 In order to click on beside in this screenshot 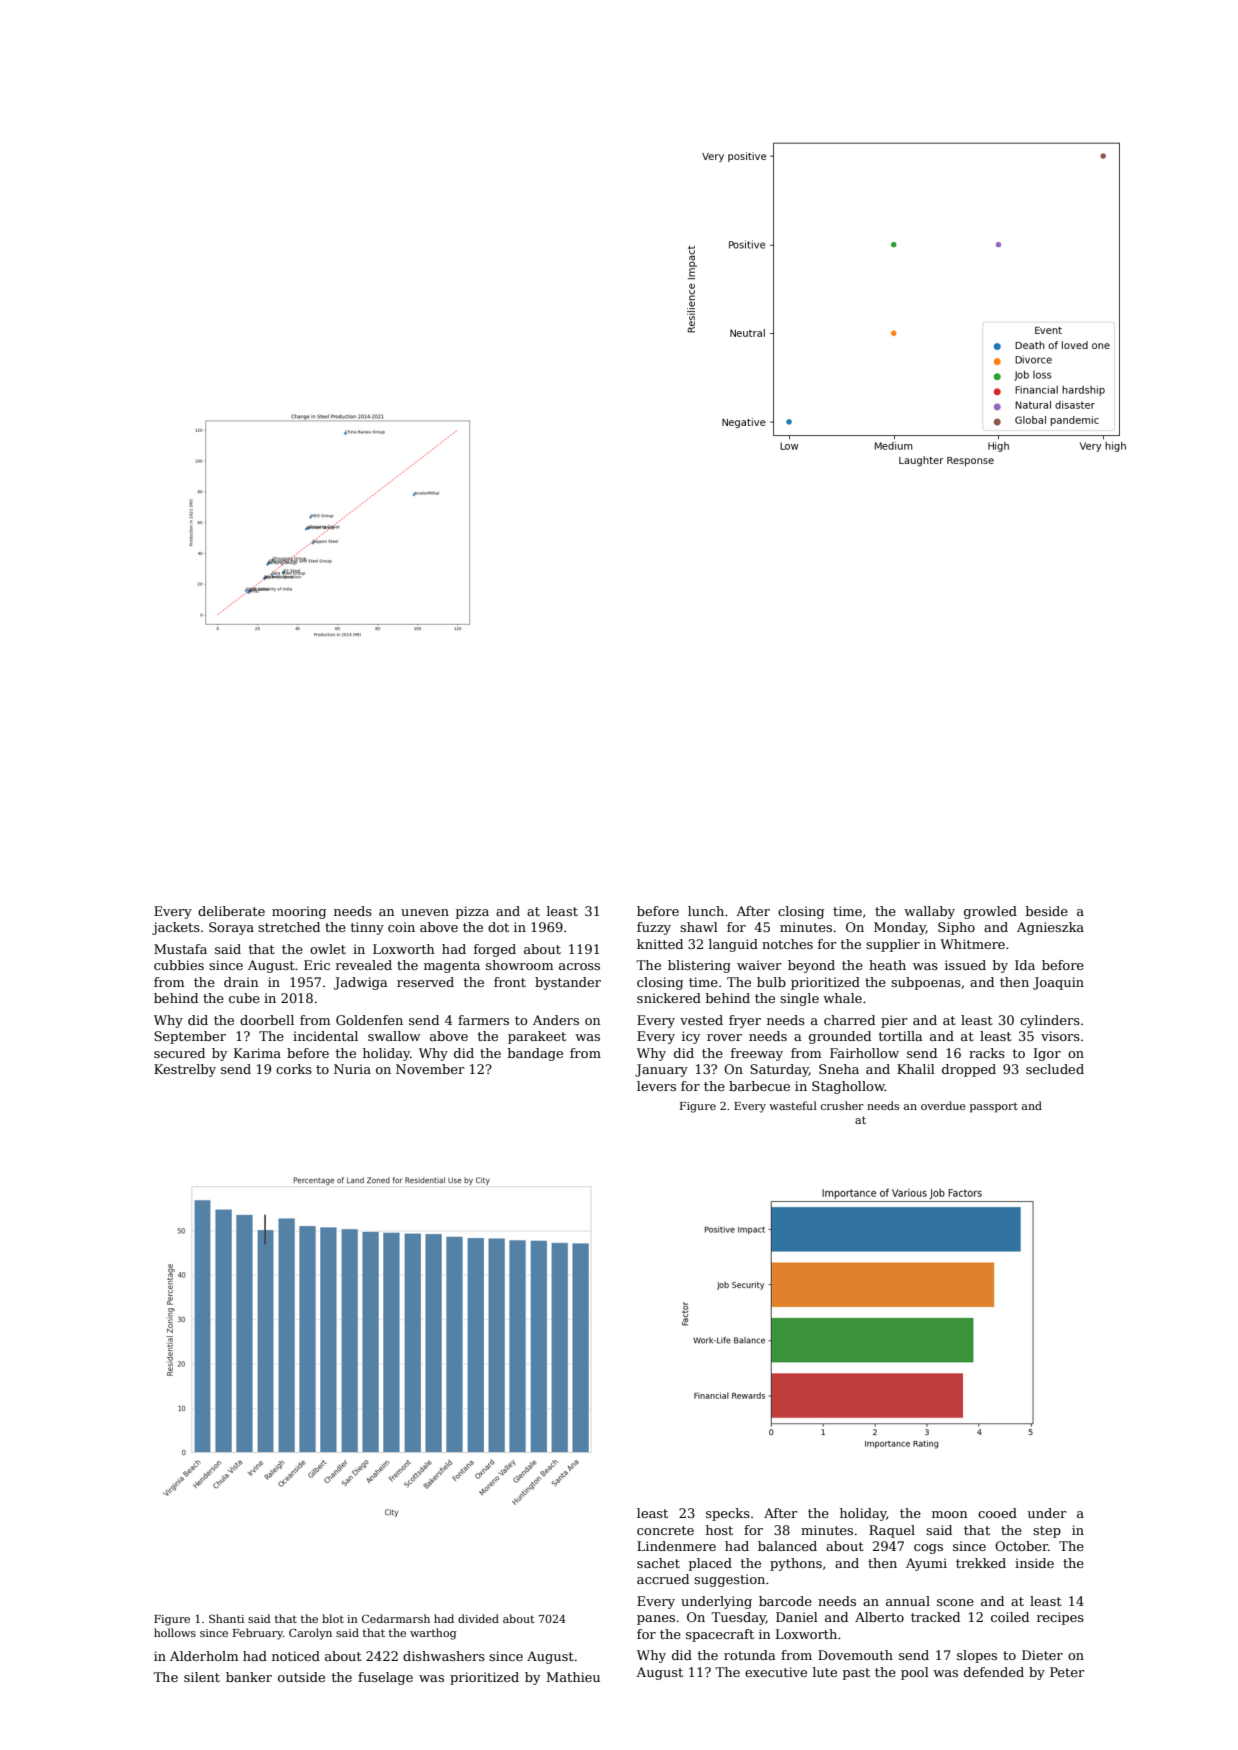, I will do `click(1047, 911)`.
